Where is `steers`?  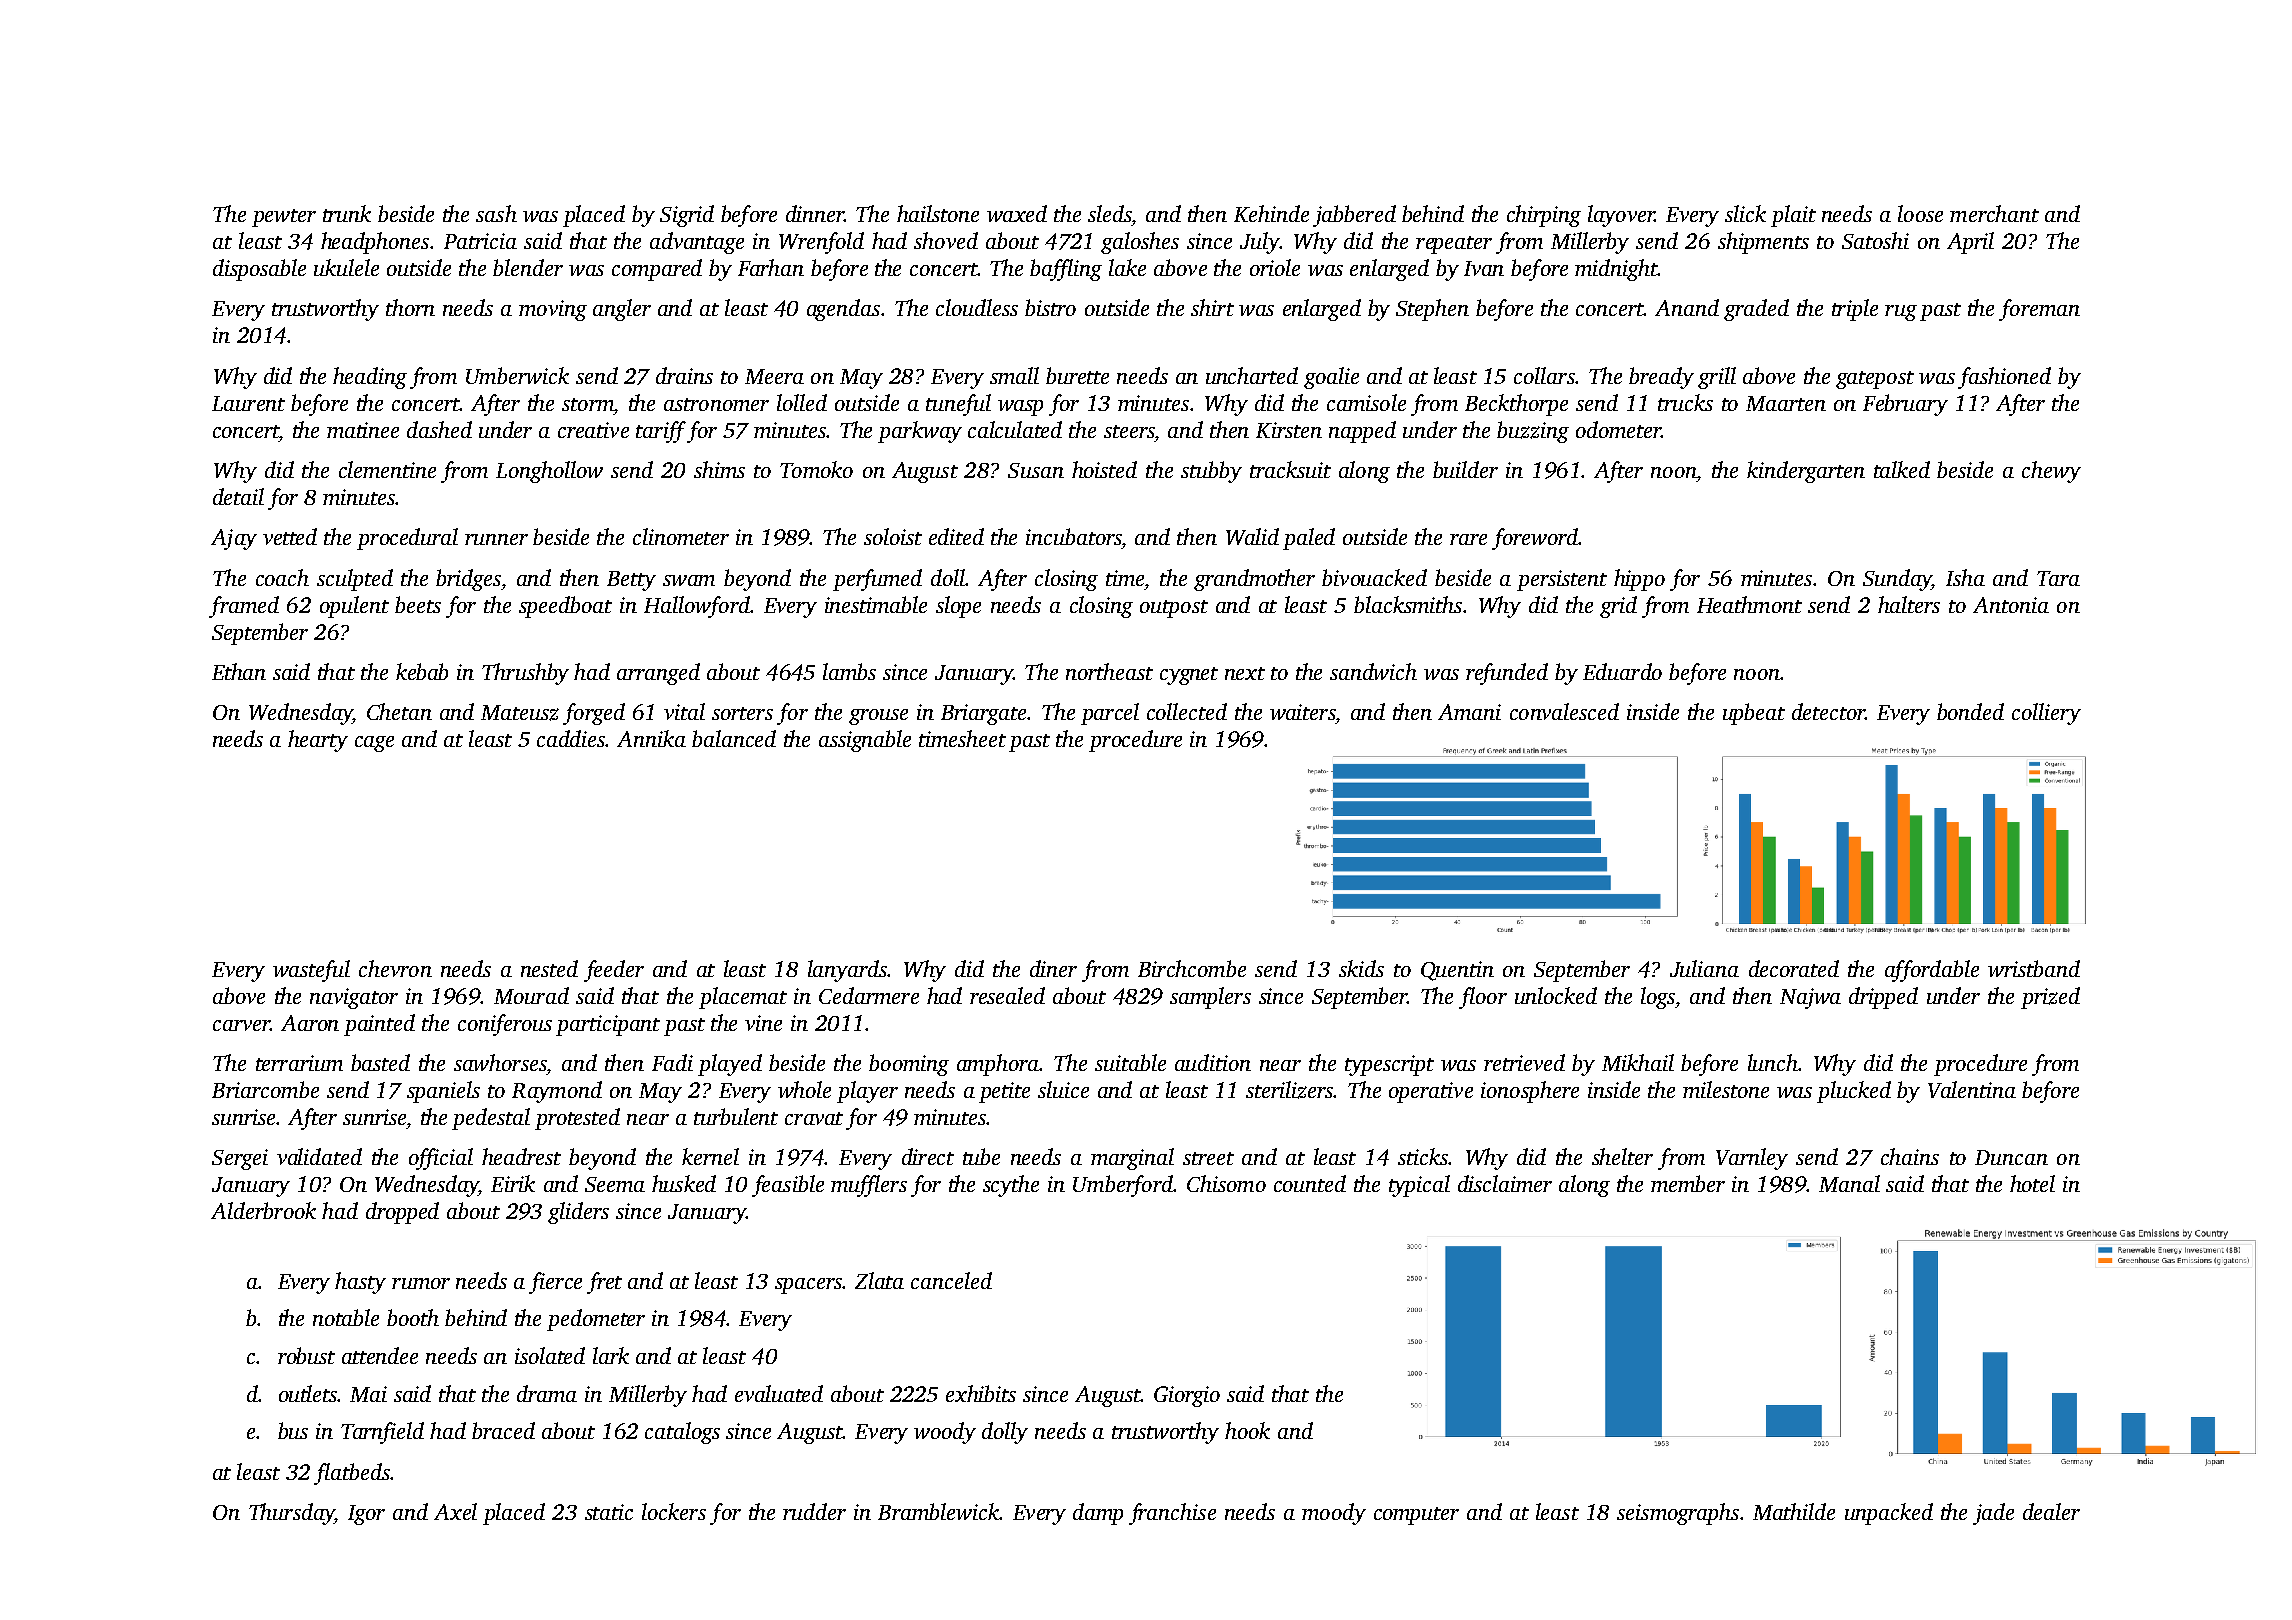 steers is located at coordinates (1129, 431).
